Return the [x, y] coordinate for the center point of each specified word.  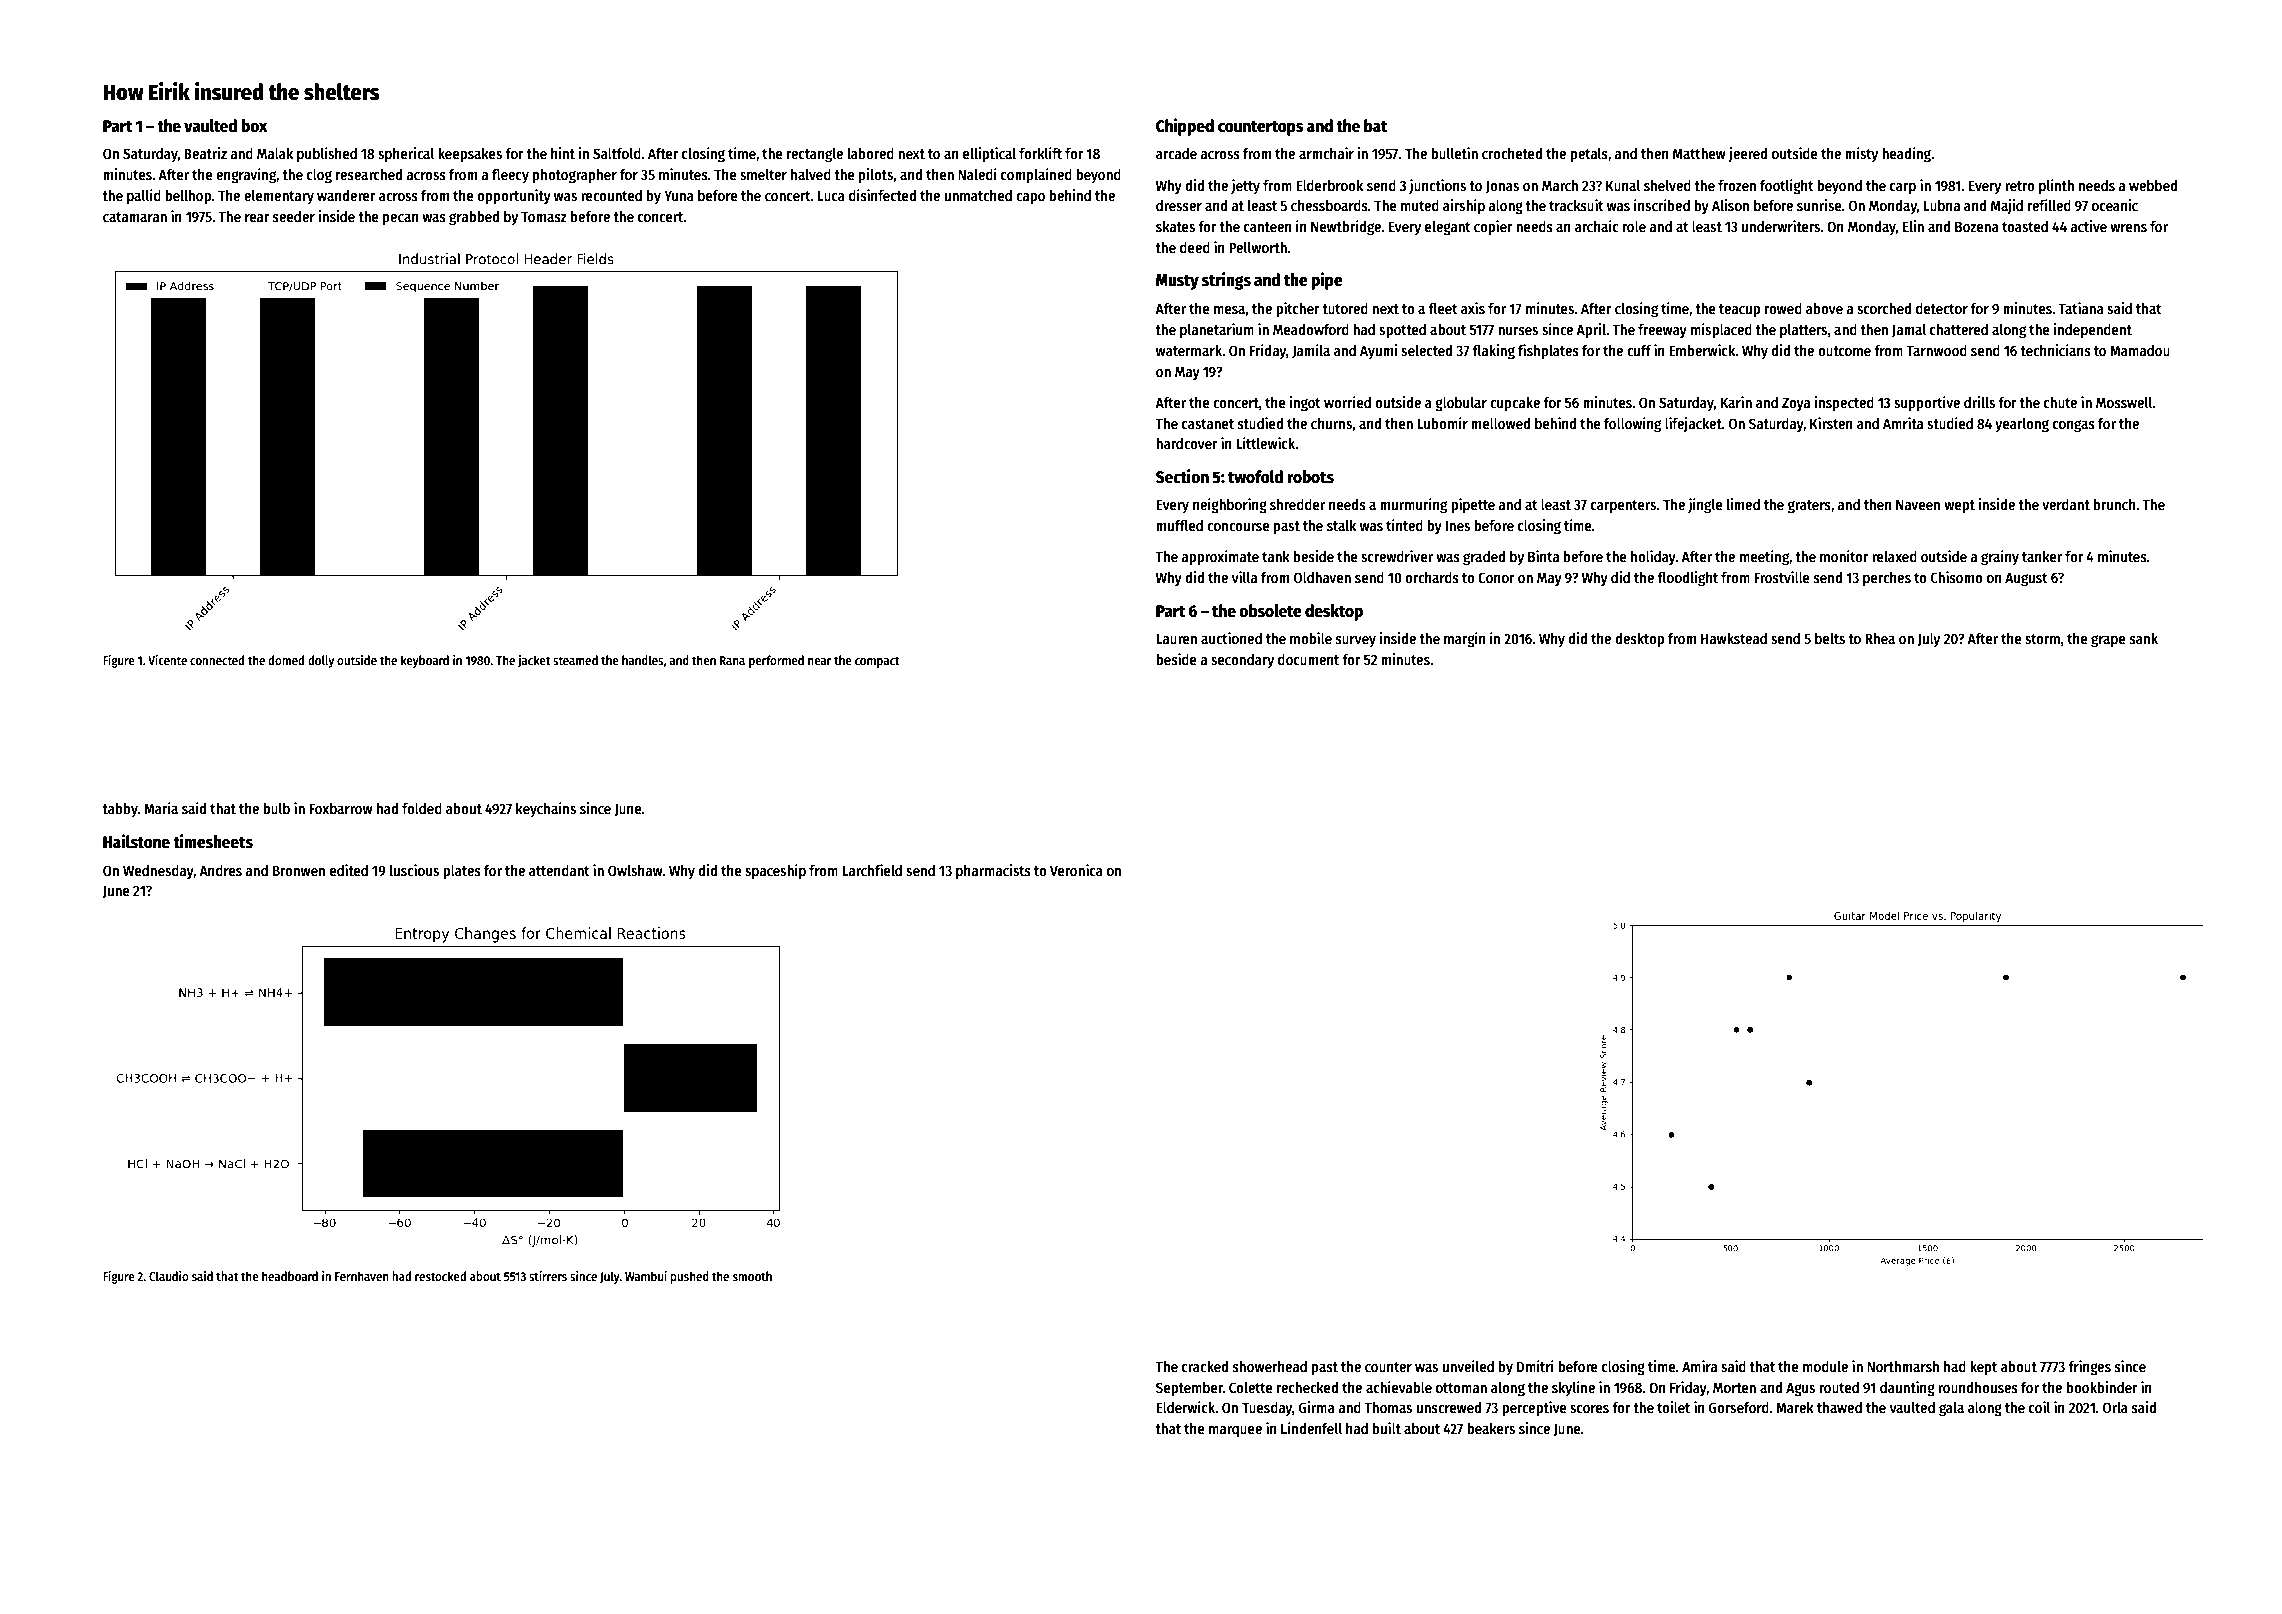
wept [1959, 506]
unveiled [1468, 1366]
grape [2108, 641]
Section [1182, 476]
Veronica [1076, 870]
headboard [290, 1276]
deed [1195, 247]
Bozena [1977, 226]
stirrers [548, 1276]
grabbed [474, 218]
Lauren [1176, 639]
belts [1830, 638]
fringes [2089, 1368]
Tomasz [544, 216]
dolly [321, 661]
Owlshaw [635, 870]
